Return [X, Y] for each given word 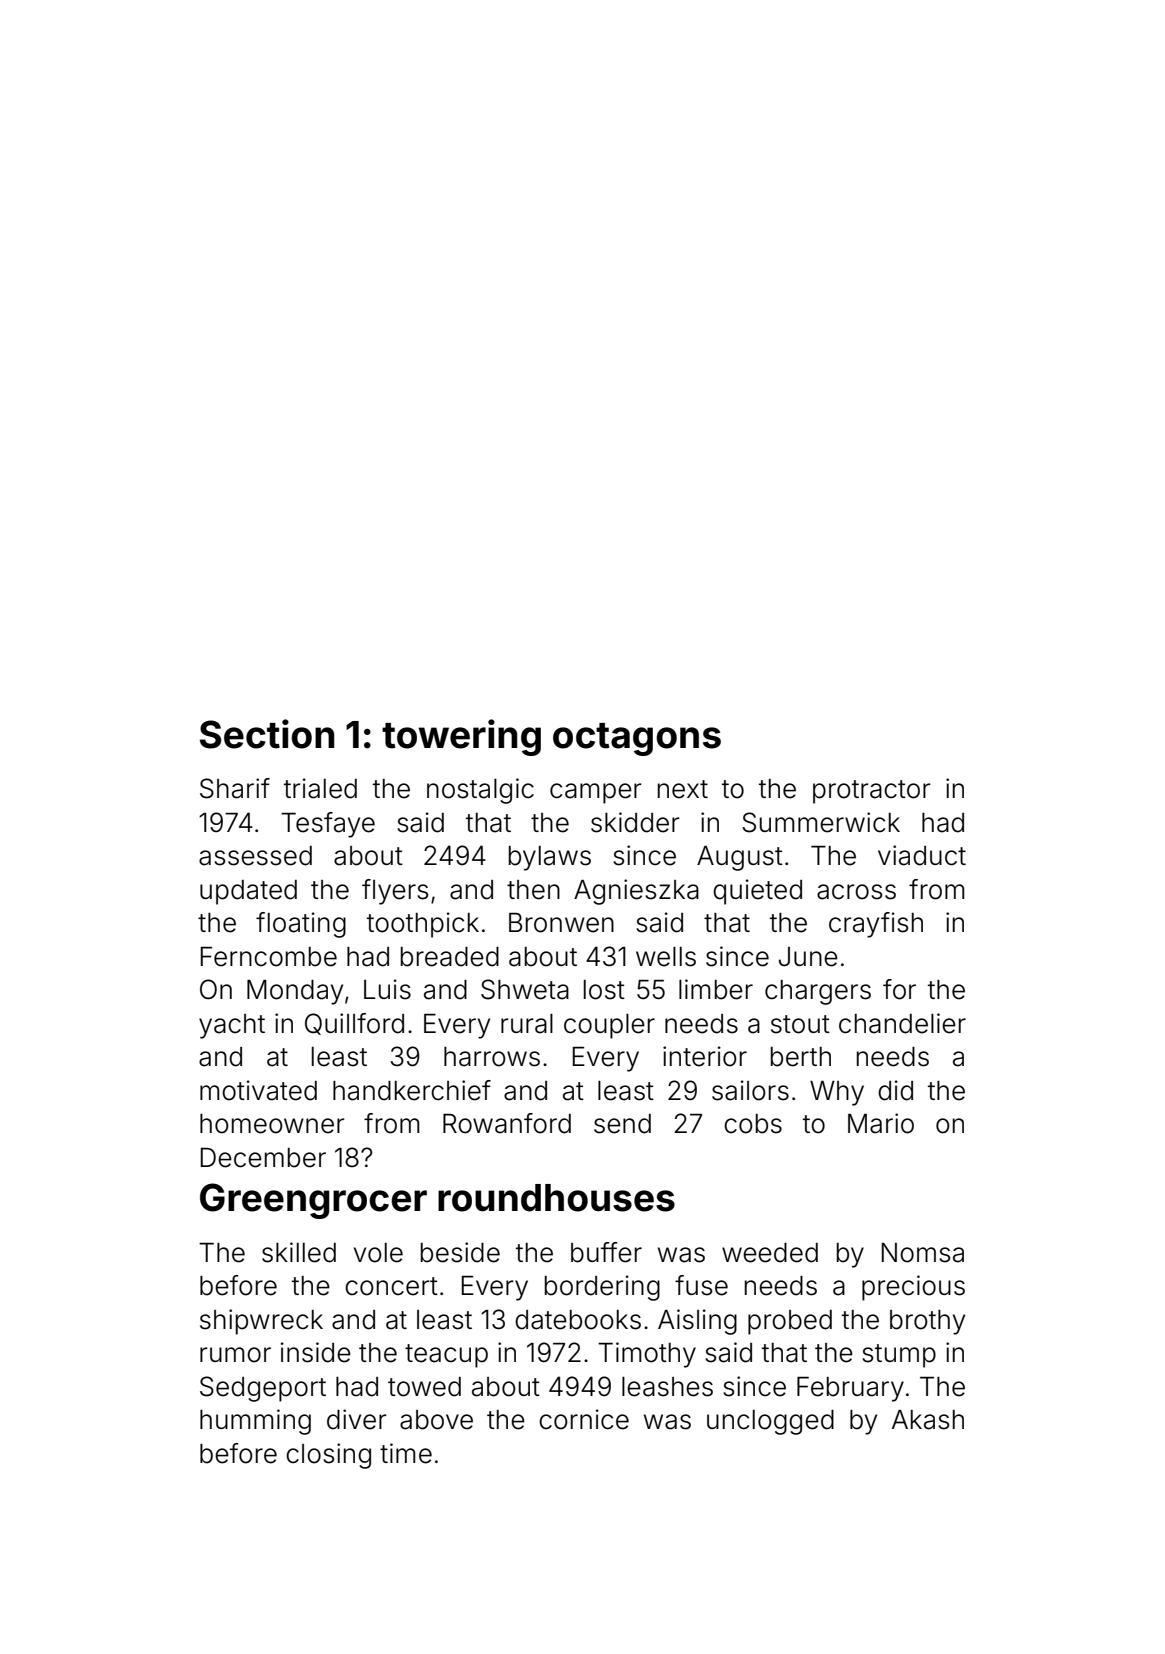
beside [460, 1252]
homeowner [272, 1124]
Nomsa [923, 1253]
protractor [872, 792]
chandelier [902, 1023]
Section [267, 734]
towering [461, 737]
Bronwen [561, 923]
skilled [299, 1252]
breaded [450, 957]
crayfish [876, 925]
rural [527, 1024]
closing [328, 1456]
